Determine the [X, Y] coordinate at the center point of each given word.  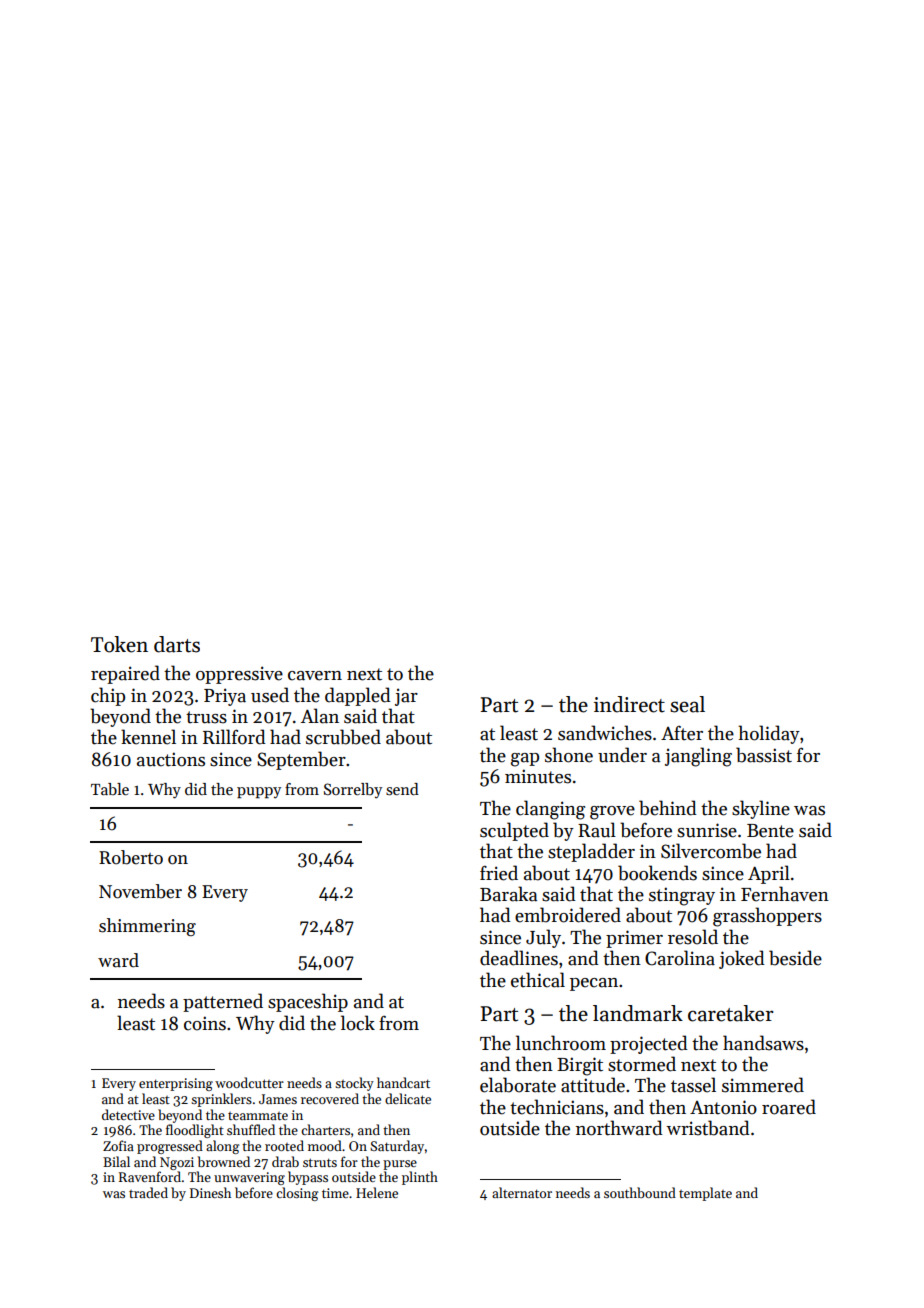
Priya [225, 697]
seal [687, 704]
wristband [708, 1128]
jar [406, 697]
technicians [557, 1107]
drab [285, 1161]
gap [525, 760]
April [769, 874]
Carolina [680, 958]
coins [205, 1023]
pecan [594, 984]
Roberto [131, 857]
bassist [764, 755]
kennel [148, 737]
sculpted [514, 831]
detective [128, 1114]
